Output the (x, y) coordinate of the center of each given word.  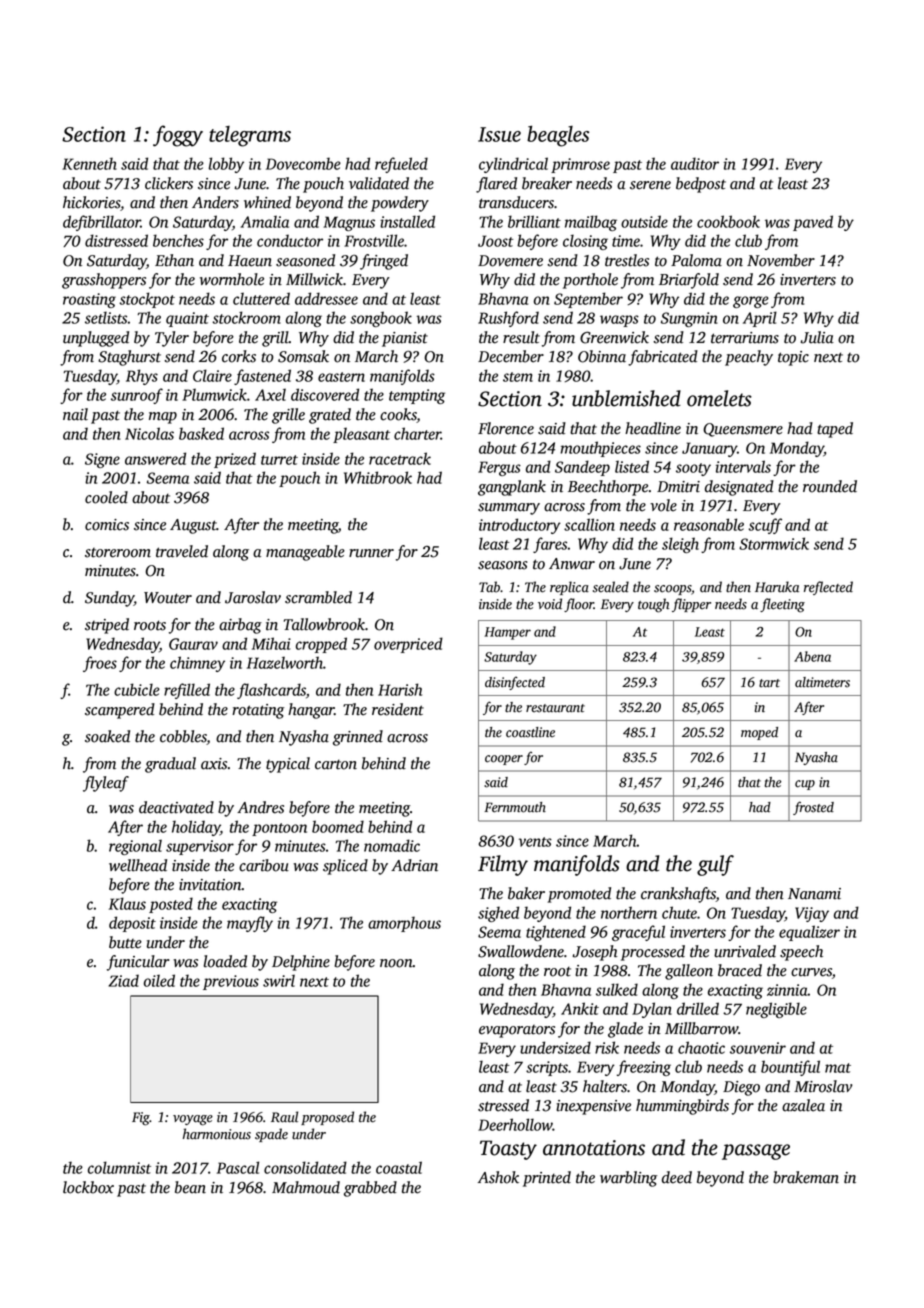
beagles (558, 136)
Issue (499, 134)
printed (547, 1179)
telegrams (250, 136)
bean (190, 1187)
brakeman (806, 1177)
